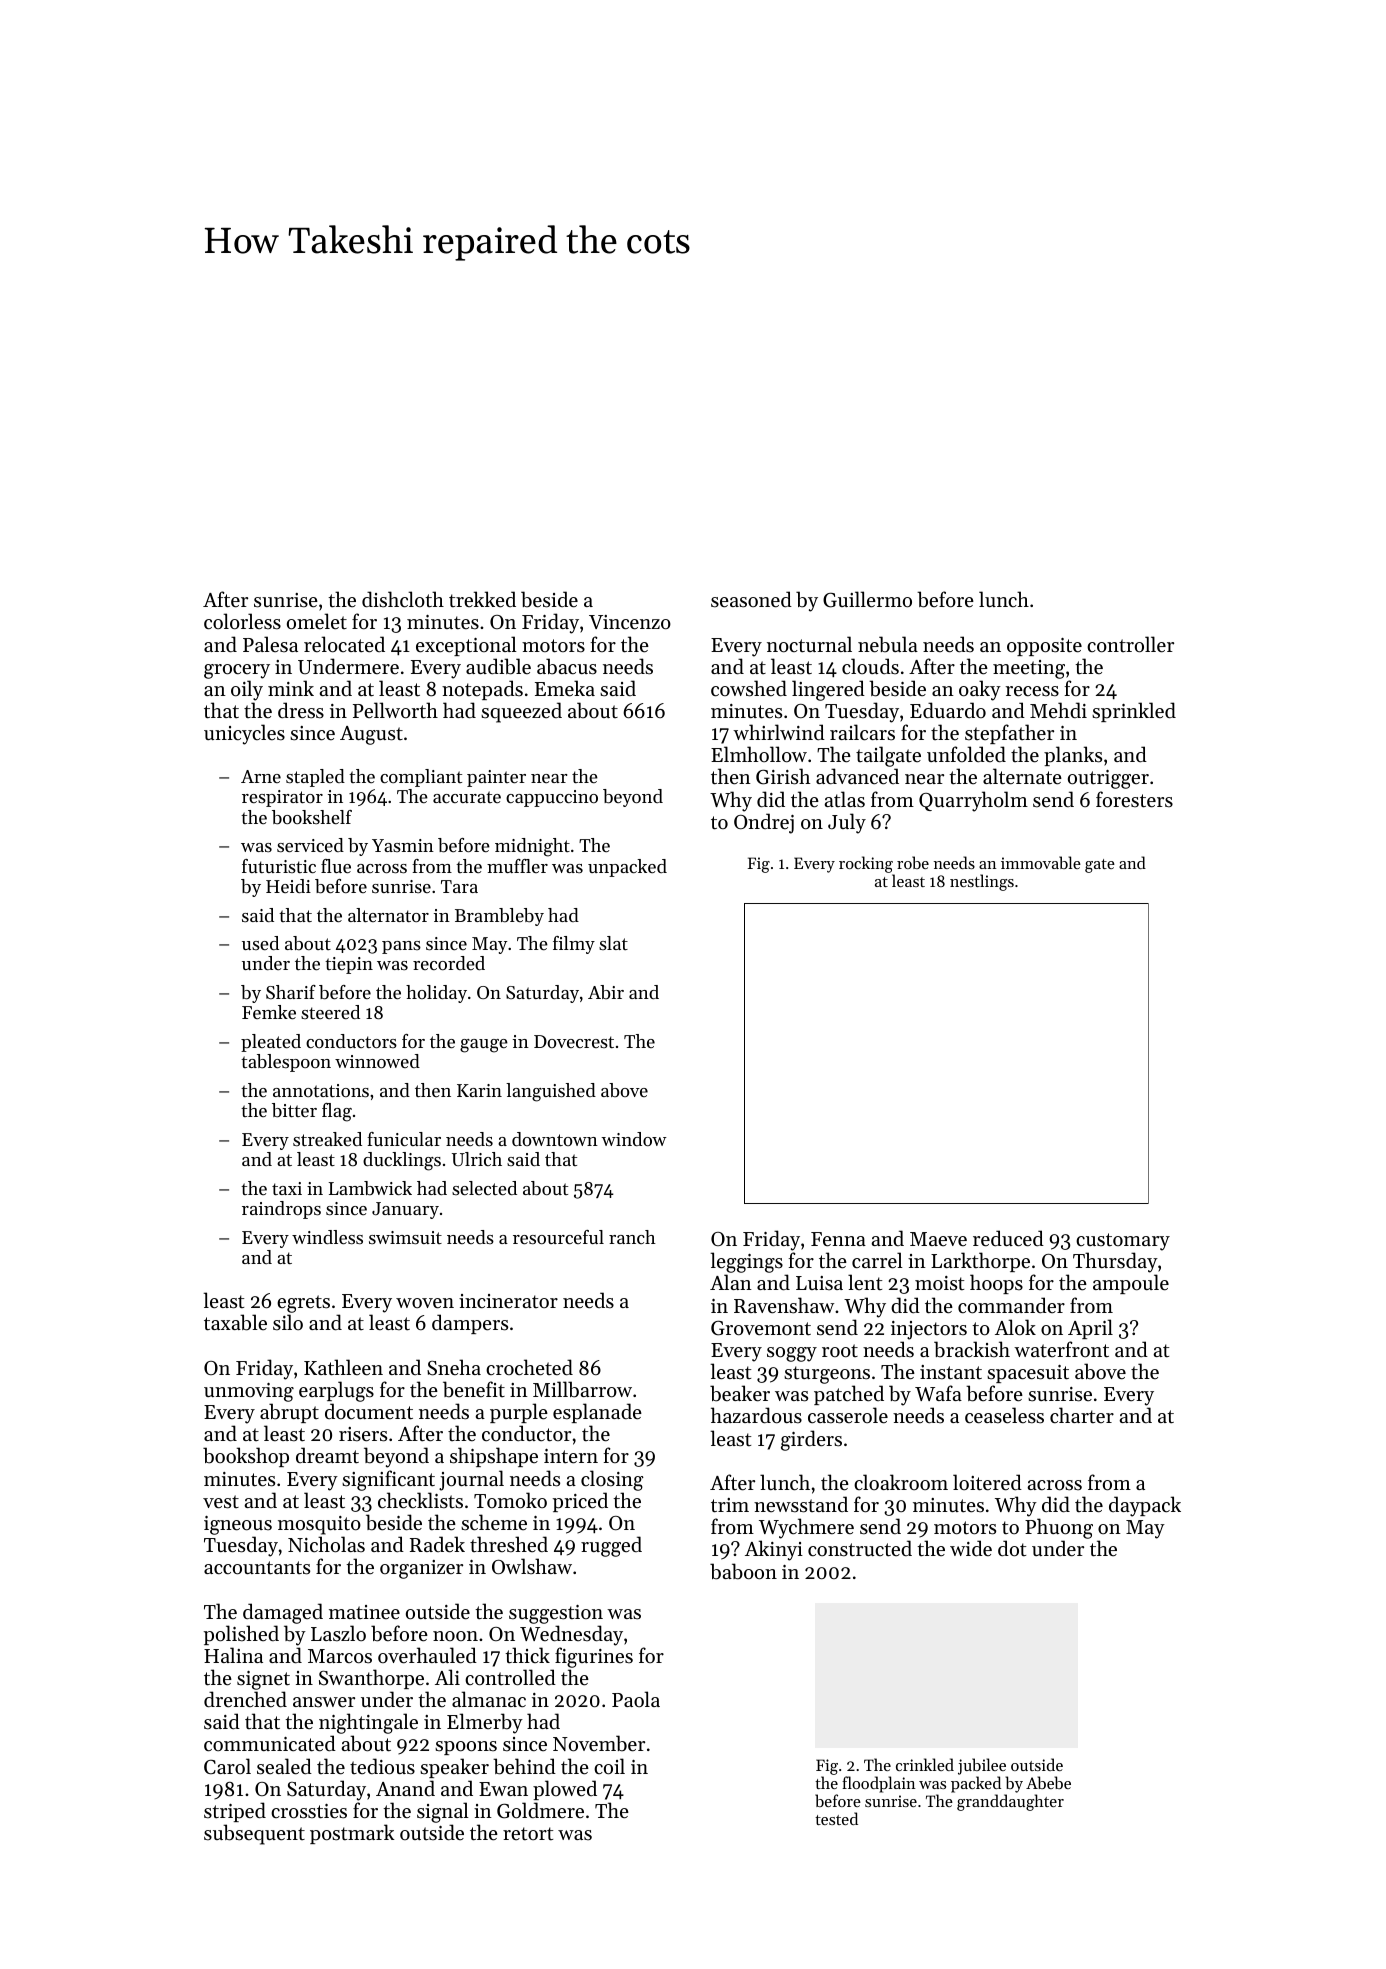 The image size is (1386, 1969). What do you see at coordinates (1123, 1242) in the document?
I see `customary` at bounding box center [1123, 1242].
